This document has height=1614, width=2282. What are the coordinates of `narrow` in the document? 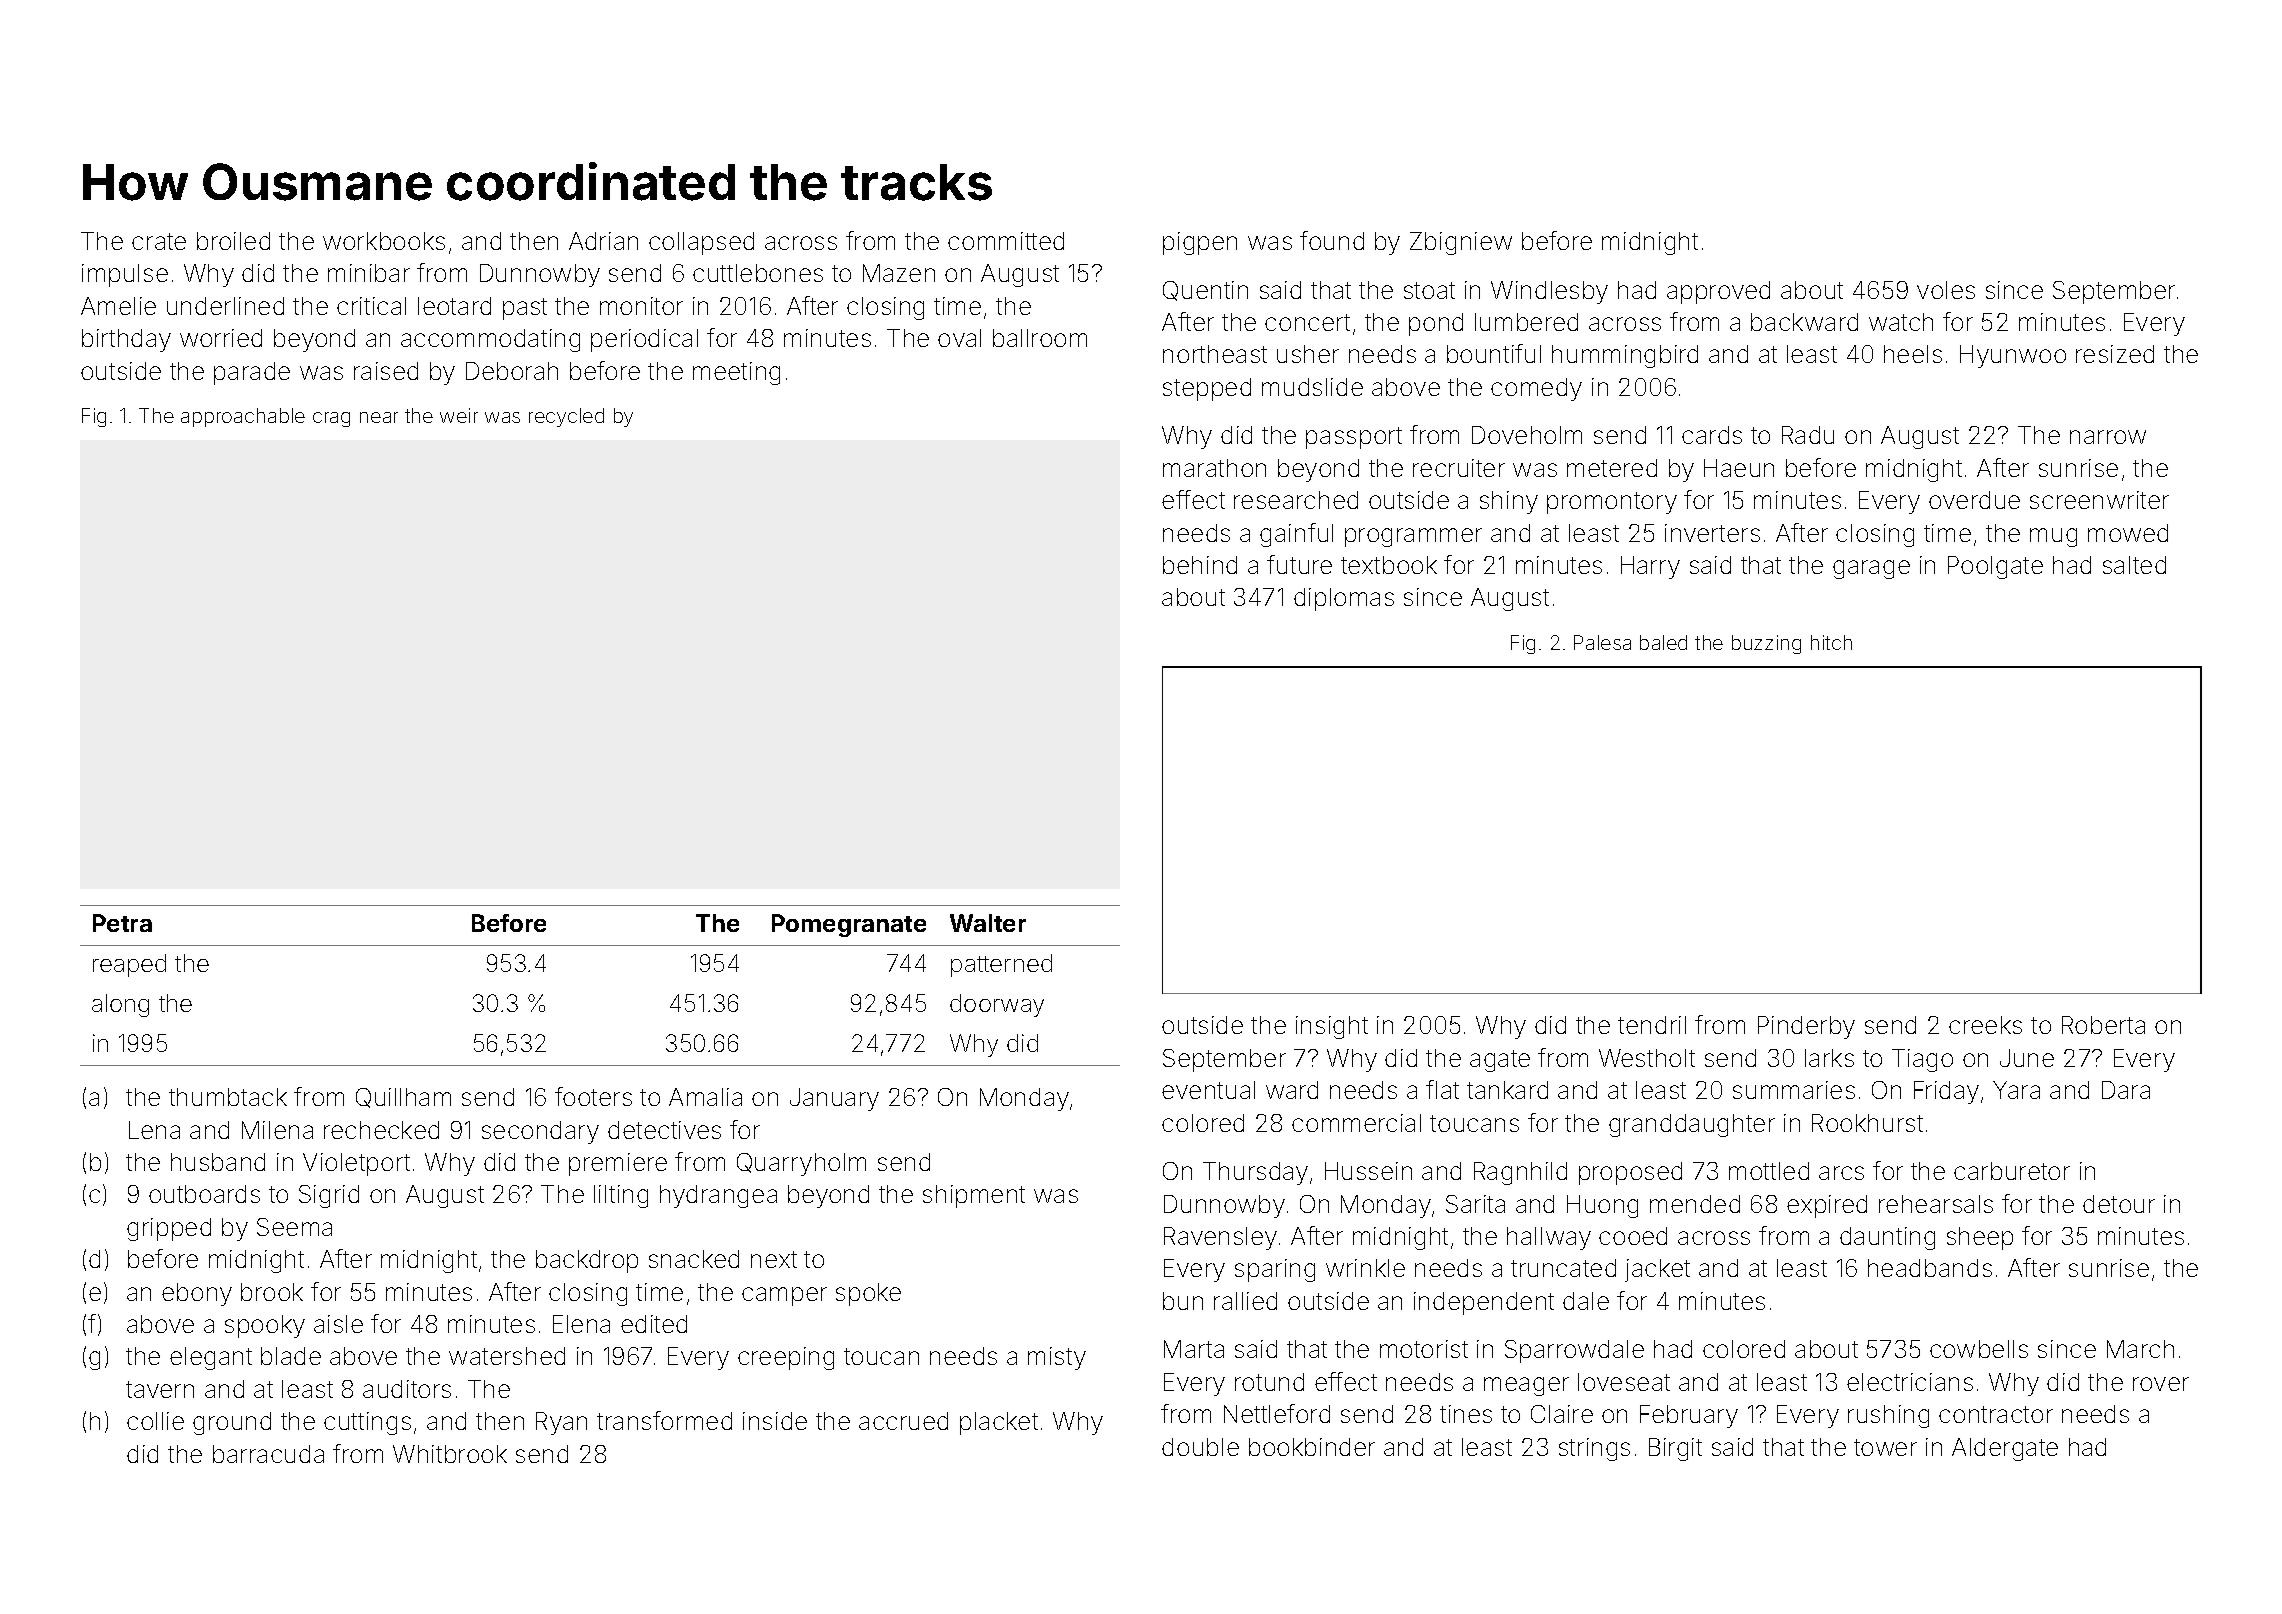 It's located at (2108, 437).
